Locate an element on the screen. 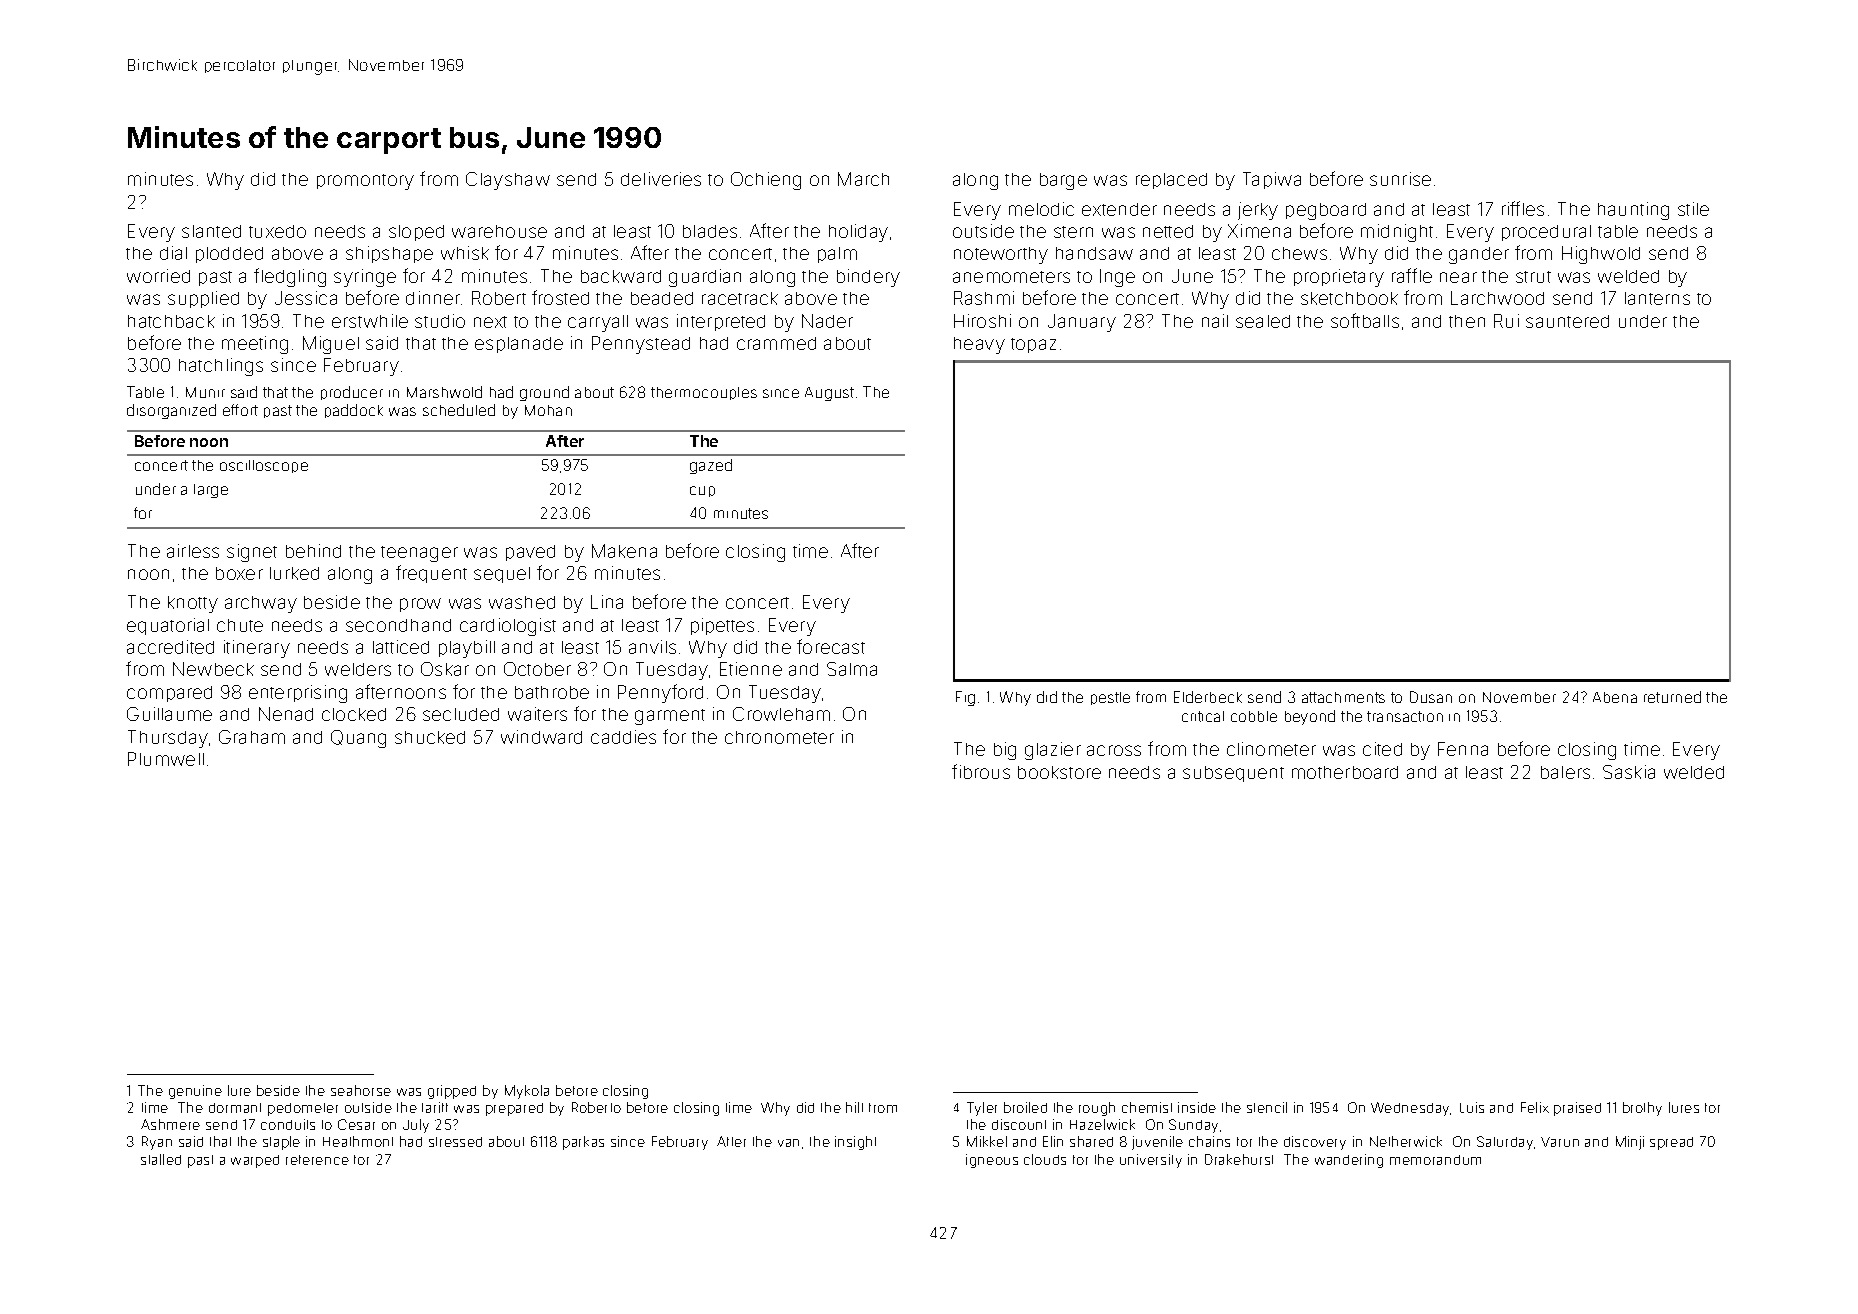  sequel is located at coordinates (502, 575).
